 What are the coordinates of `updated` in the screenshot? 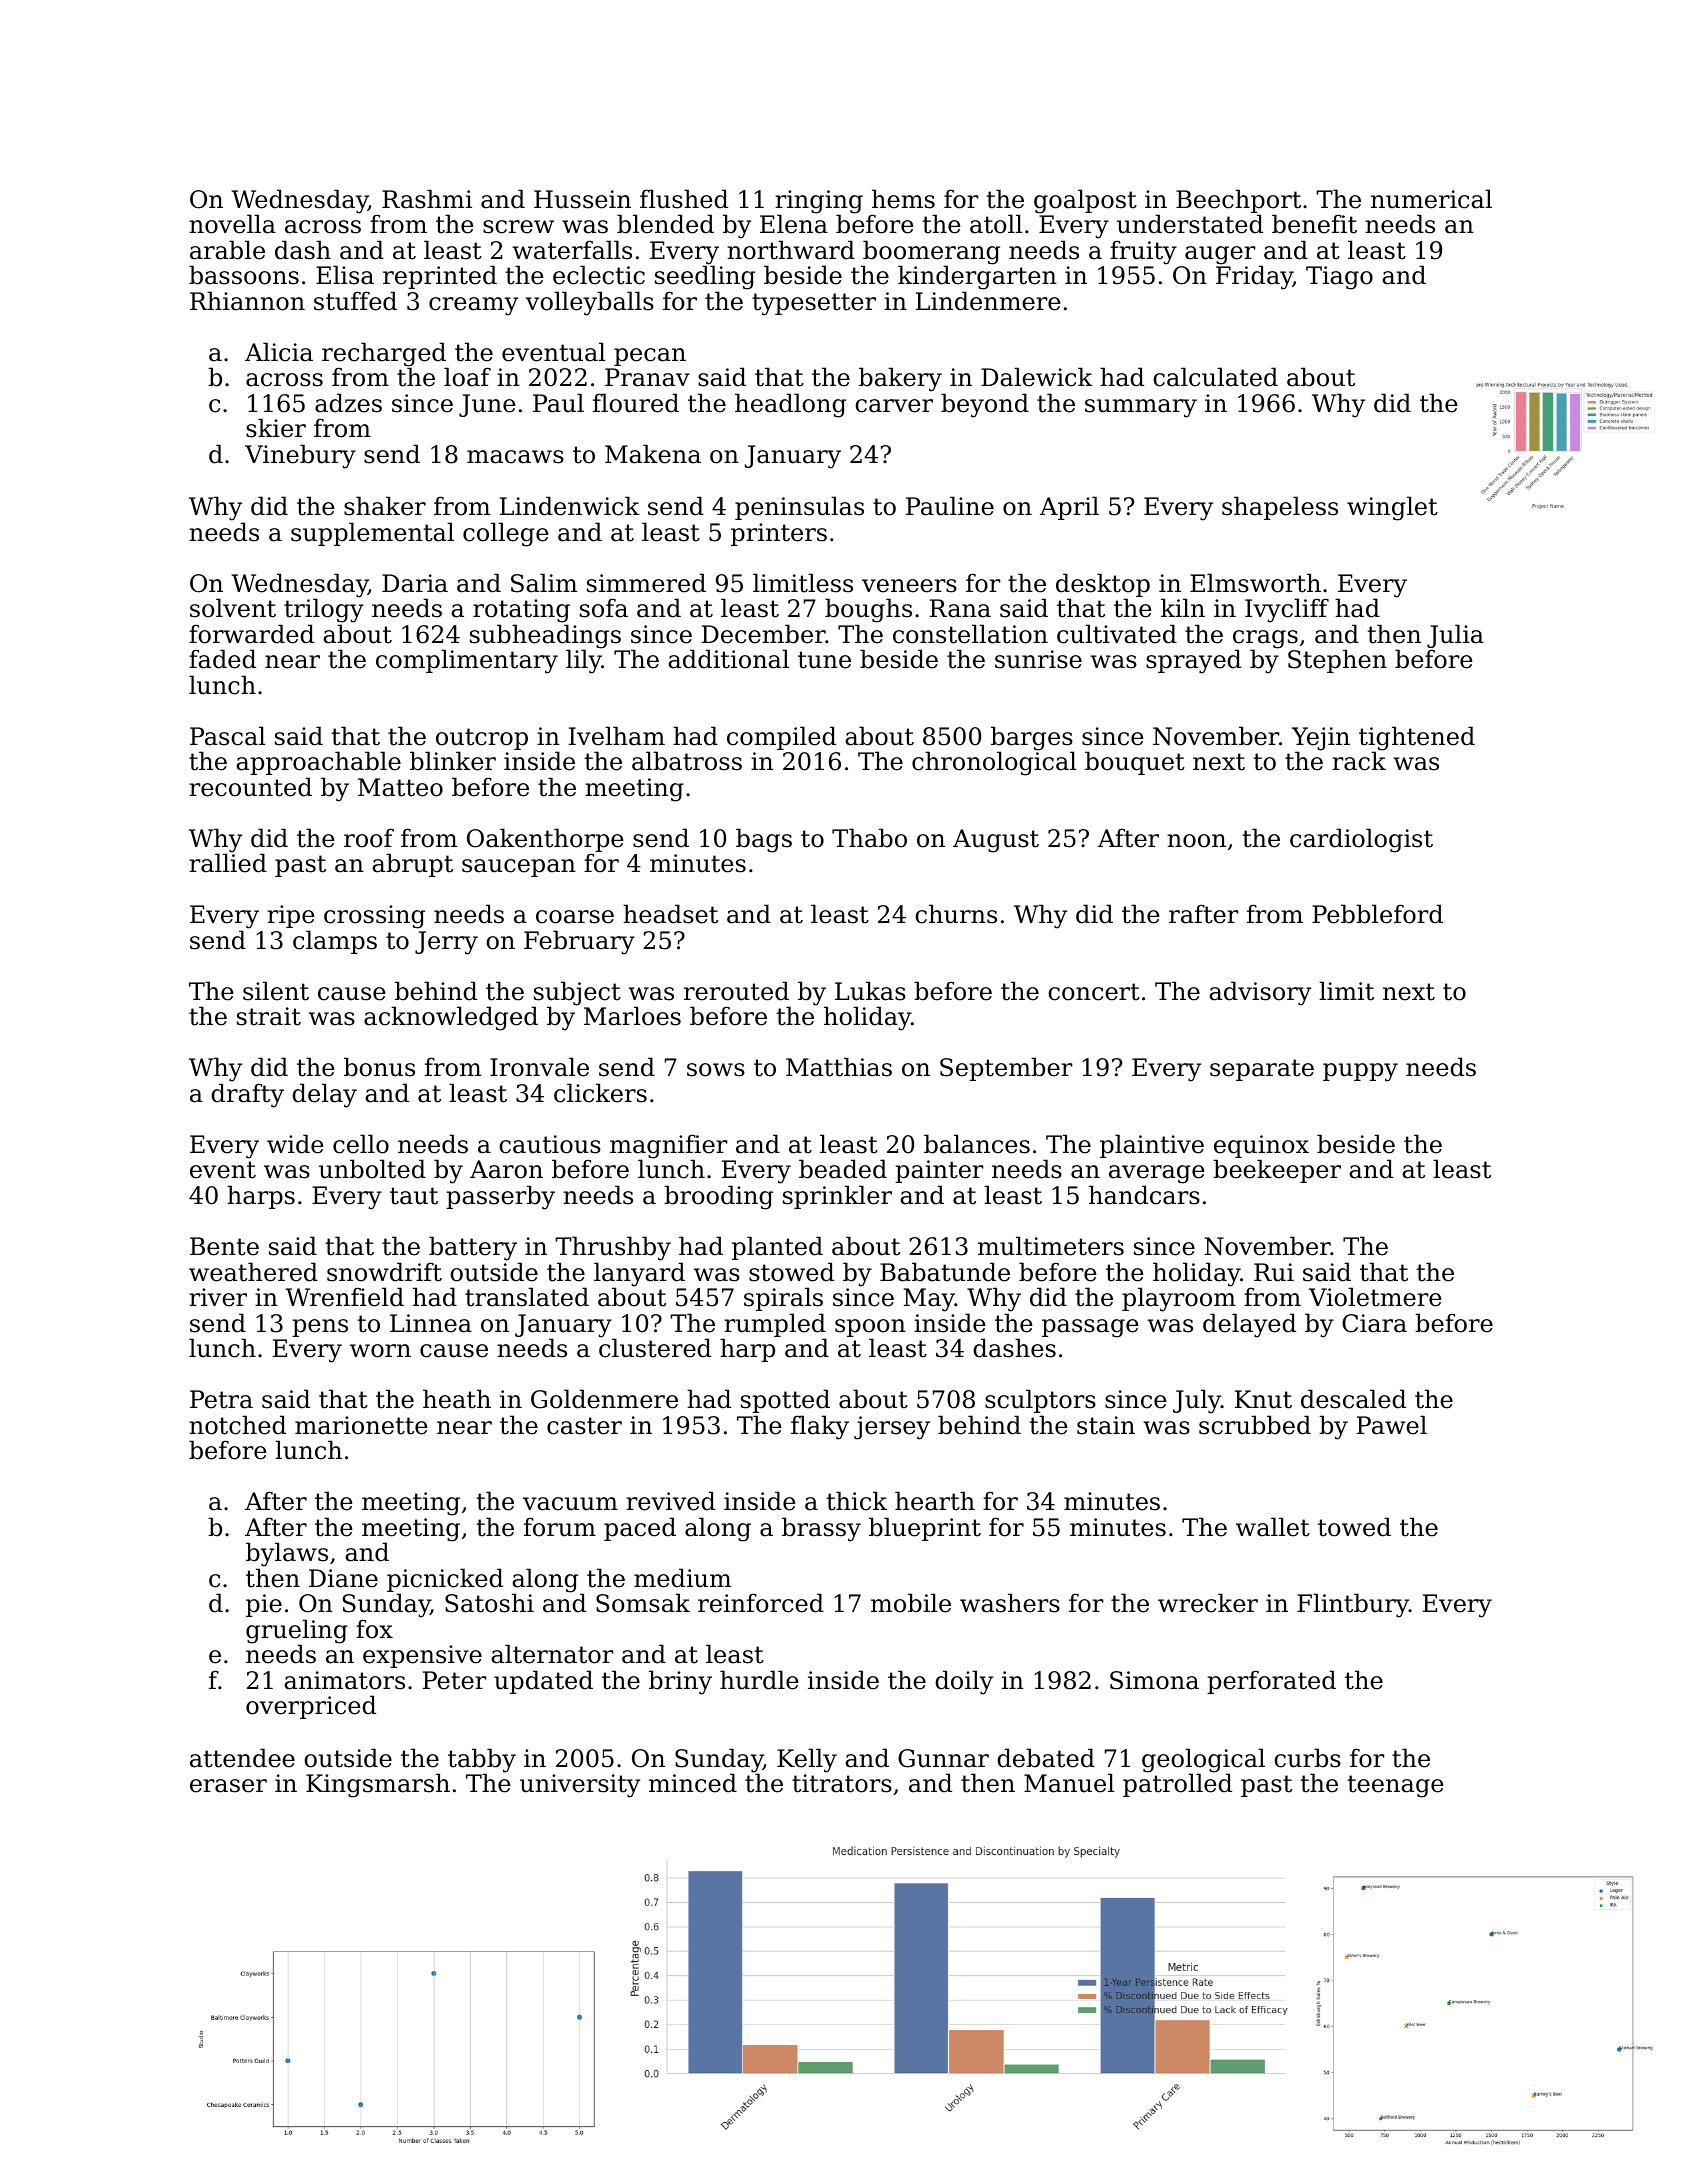 It's located at (543, 1682).
